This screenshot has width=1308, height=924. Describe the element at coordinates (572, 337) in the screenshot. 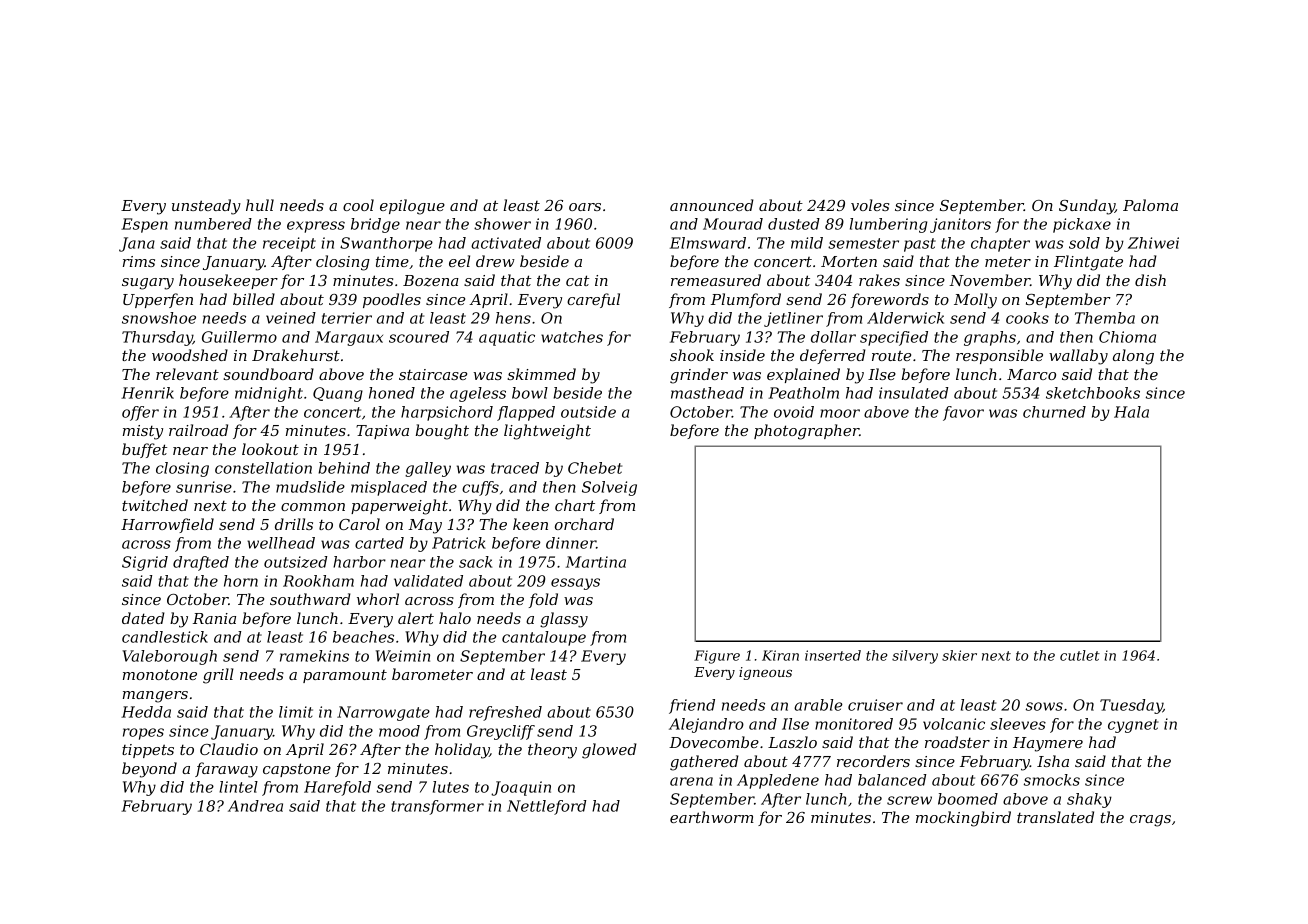

I see `watches` at that location.
